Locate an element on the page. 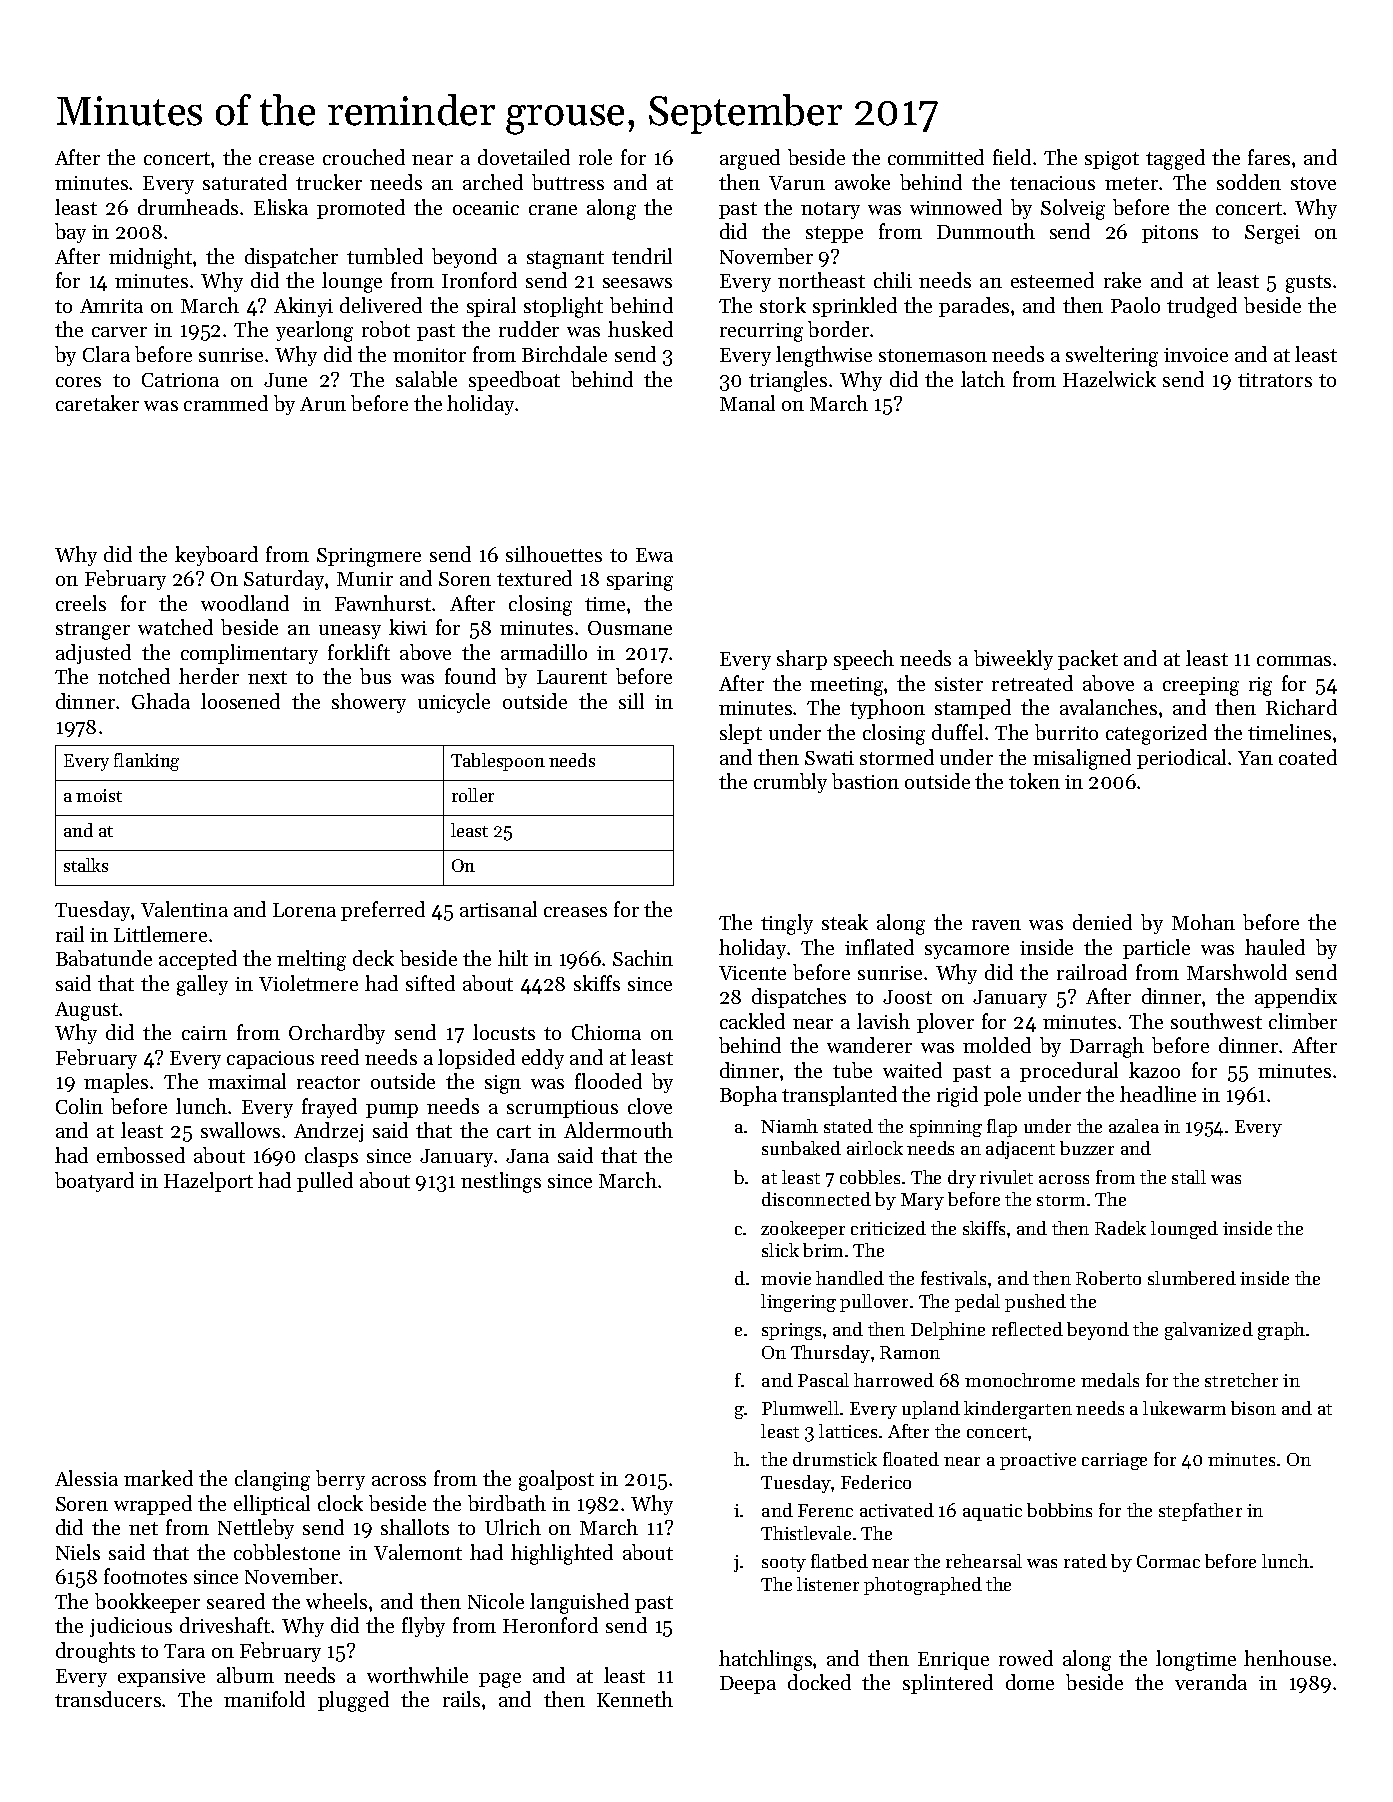 The image size is (1393, 1802). June is located at coordinates (285, 380).
